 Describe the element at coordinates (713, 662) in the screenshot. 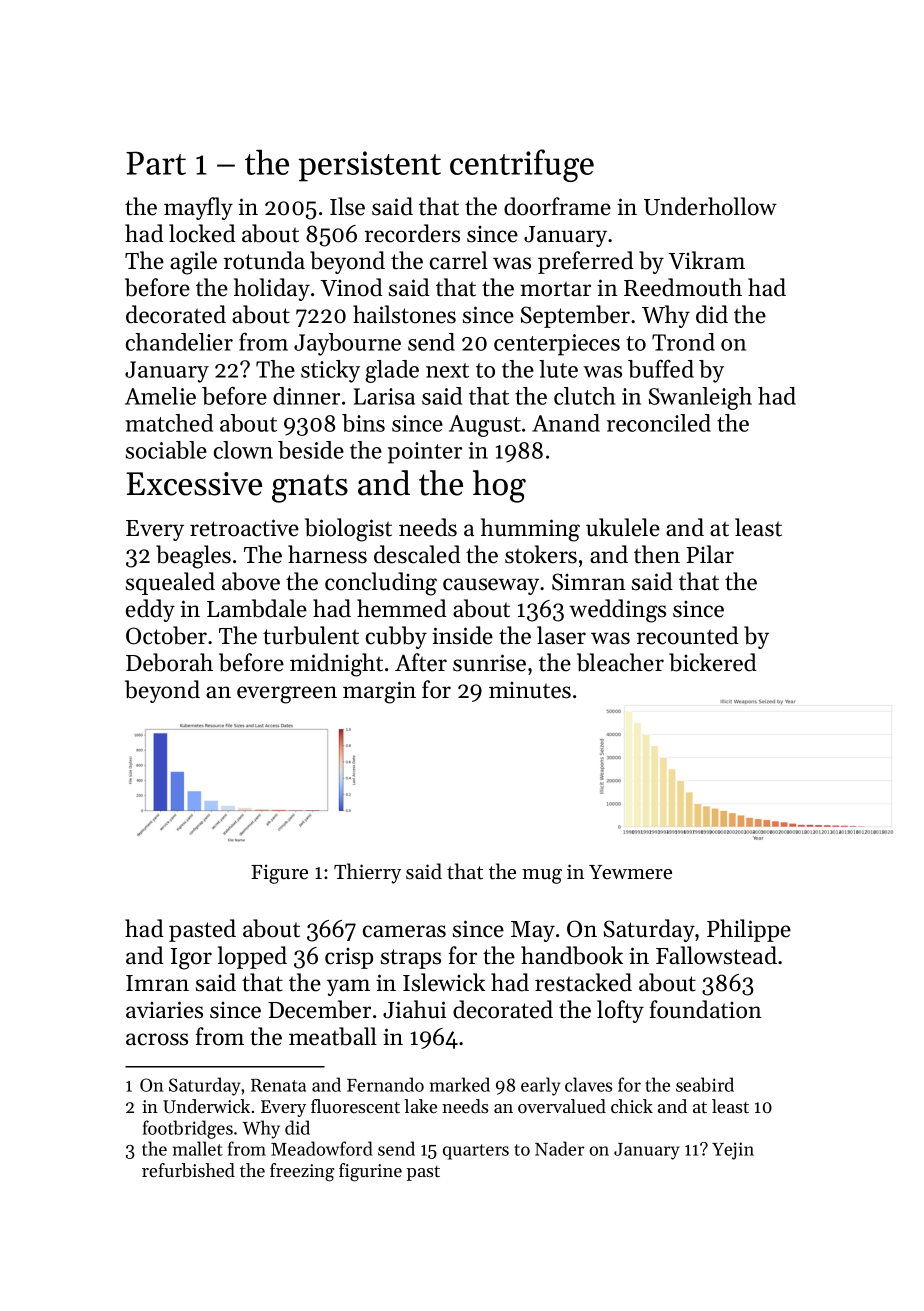

I see `bickered` at that location.
